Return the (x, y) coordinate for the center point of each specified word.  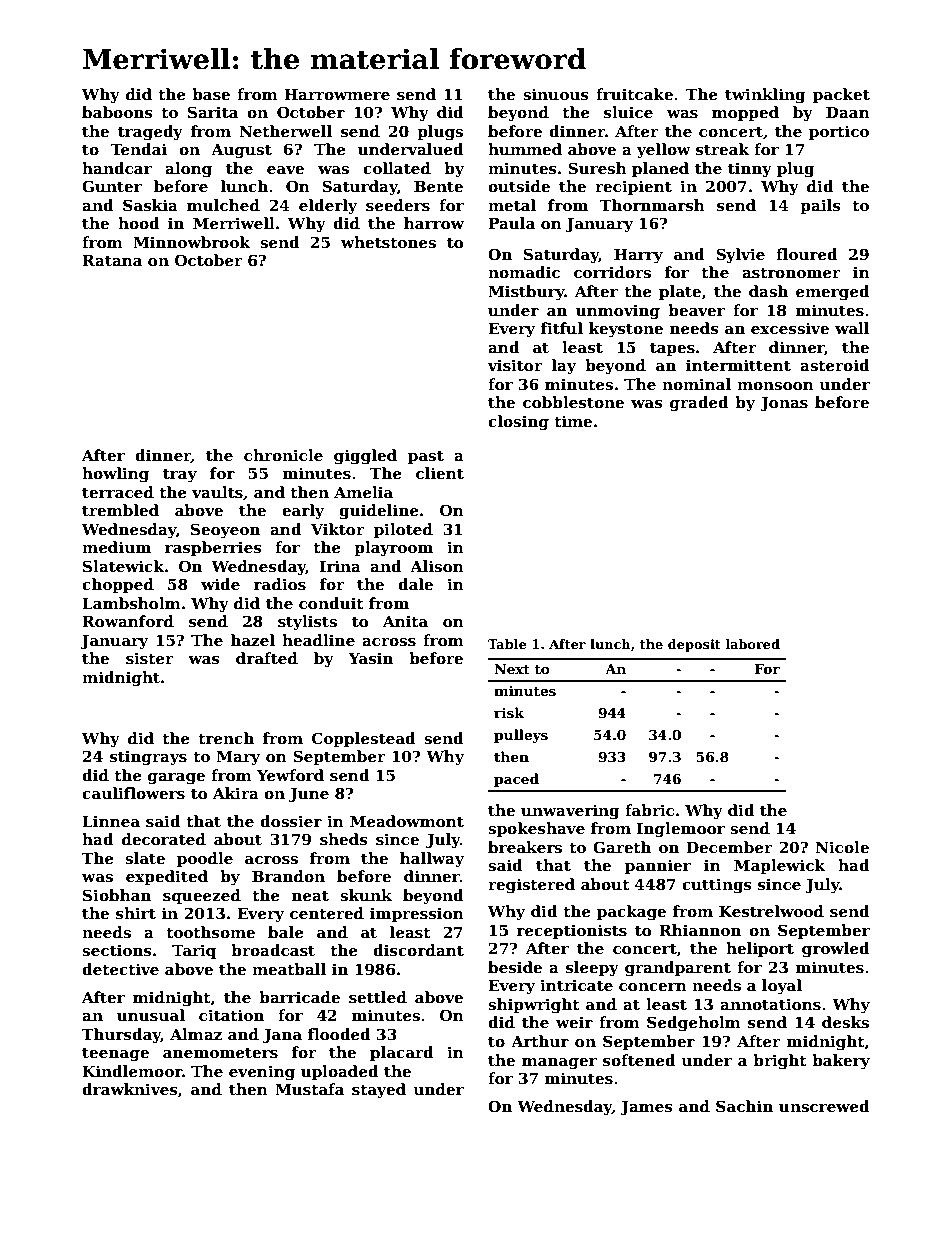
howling (115, 475)
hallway (432, 860)
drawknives (130, 1089)
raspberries (213, 548)
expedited (167, 877)
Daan (848, 112)
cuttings (717, 886)
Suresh (597, 168)
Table (507, 644)
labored (752, 644)
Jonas (784, 404)
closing (518, 423)
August (241, 151)
